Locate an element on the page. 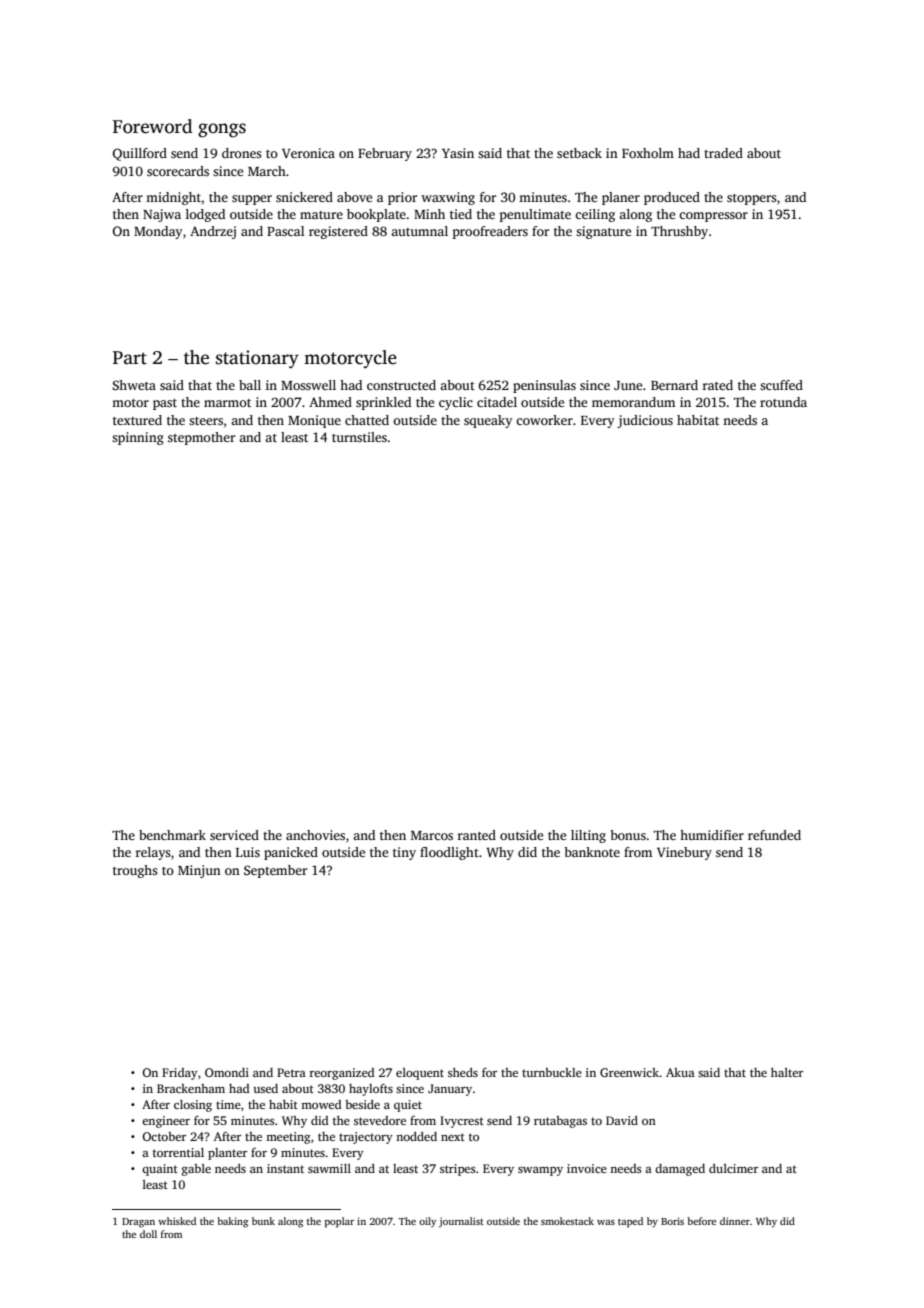 The height and width of the document is (1308, 924). spinning is located at coordinates (138, 438).
